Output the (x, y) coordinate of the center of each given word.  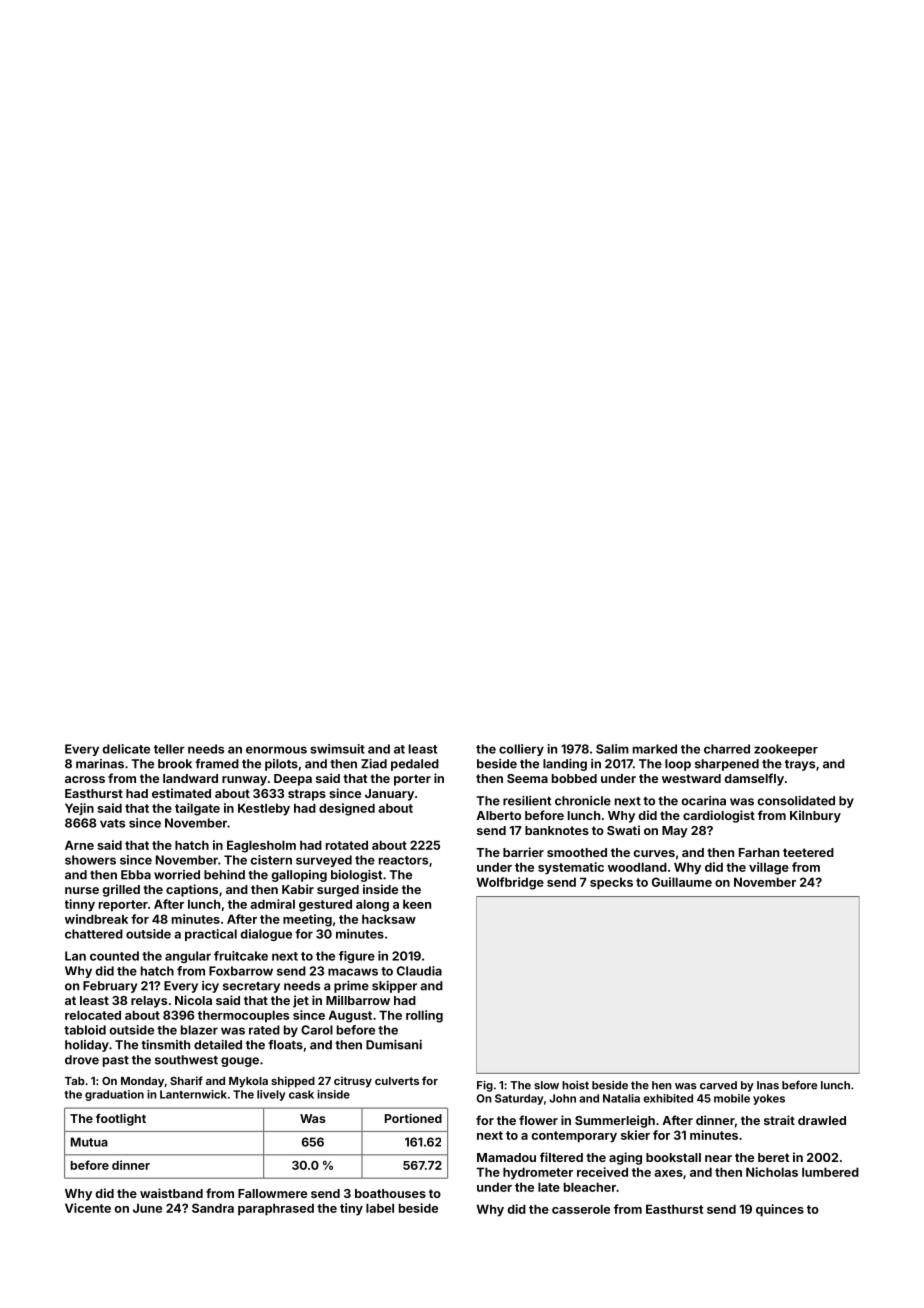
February (110, 987)
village (769, 868)
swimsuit (337, 749)
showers (90, 860)
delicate (126, 749)
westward (691, 778)
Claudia (419, 971)
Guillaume (682, 882)
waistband (171, 1193)
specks (611, 883)
